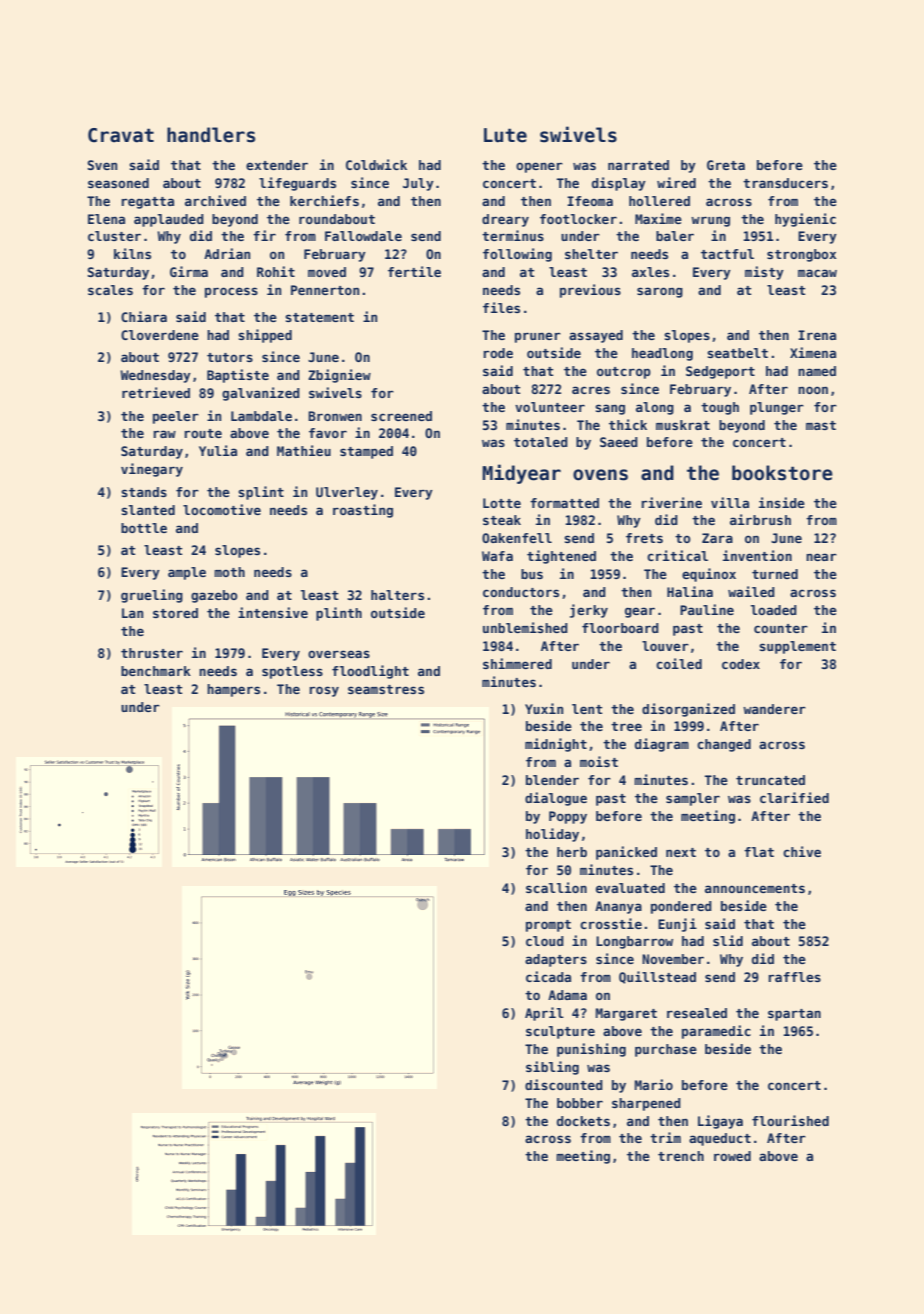  What do you see at coordinates (726, 165) in the screenshot?
I see `Greta` at bounding box center [726, 165].
